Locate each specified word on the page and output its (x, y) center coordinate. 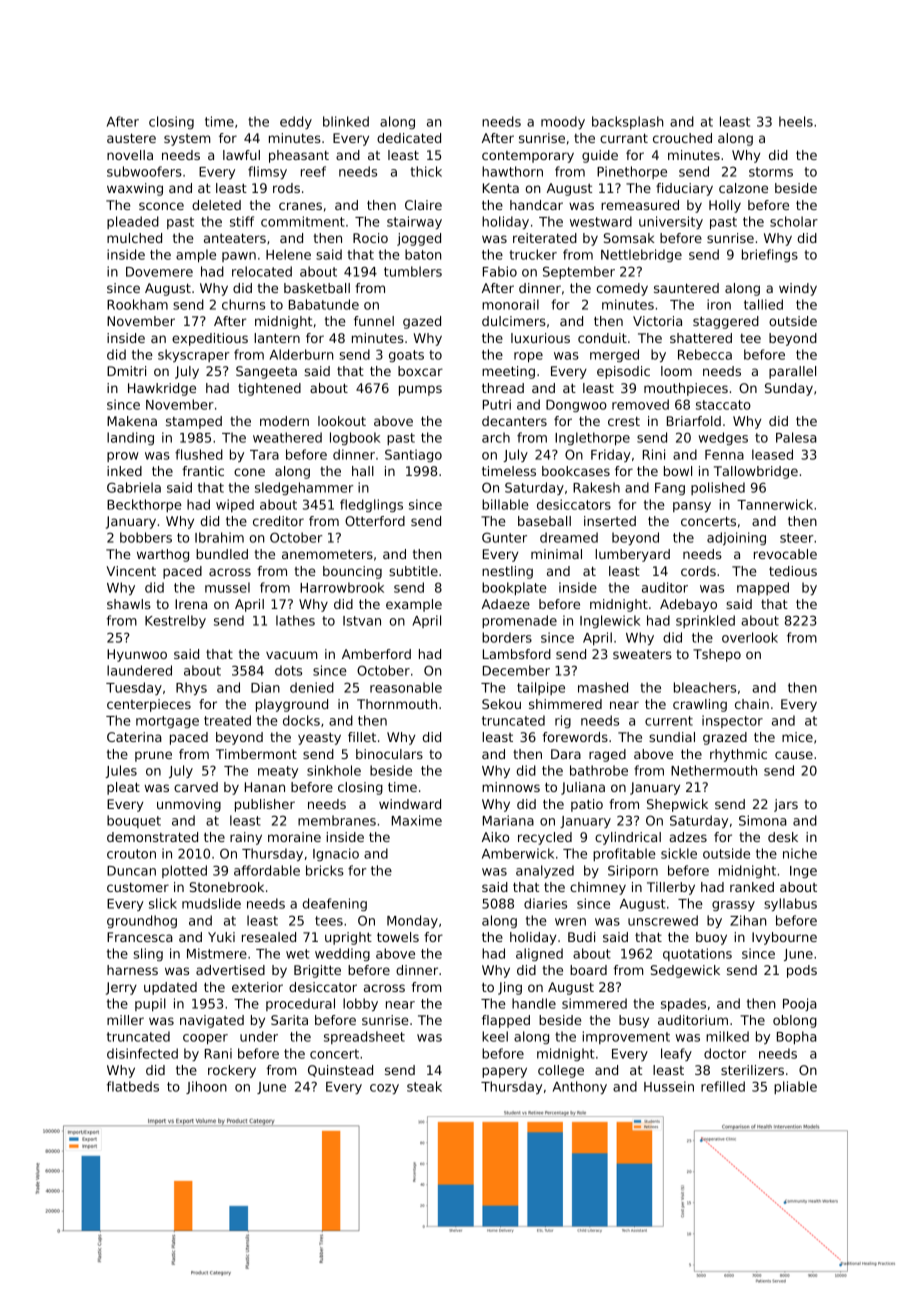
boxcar (420, 371)
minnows (511, 787)
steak (424, 1086)
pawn (239, 257)
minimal (556, 554)
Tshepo (717, 655)
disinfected (142, 1053)
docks (301, 720)
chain (752, 704)
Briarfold (694, 421)
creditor (278, 521)
